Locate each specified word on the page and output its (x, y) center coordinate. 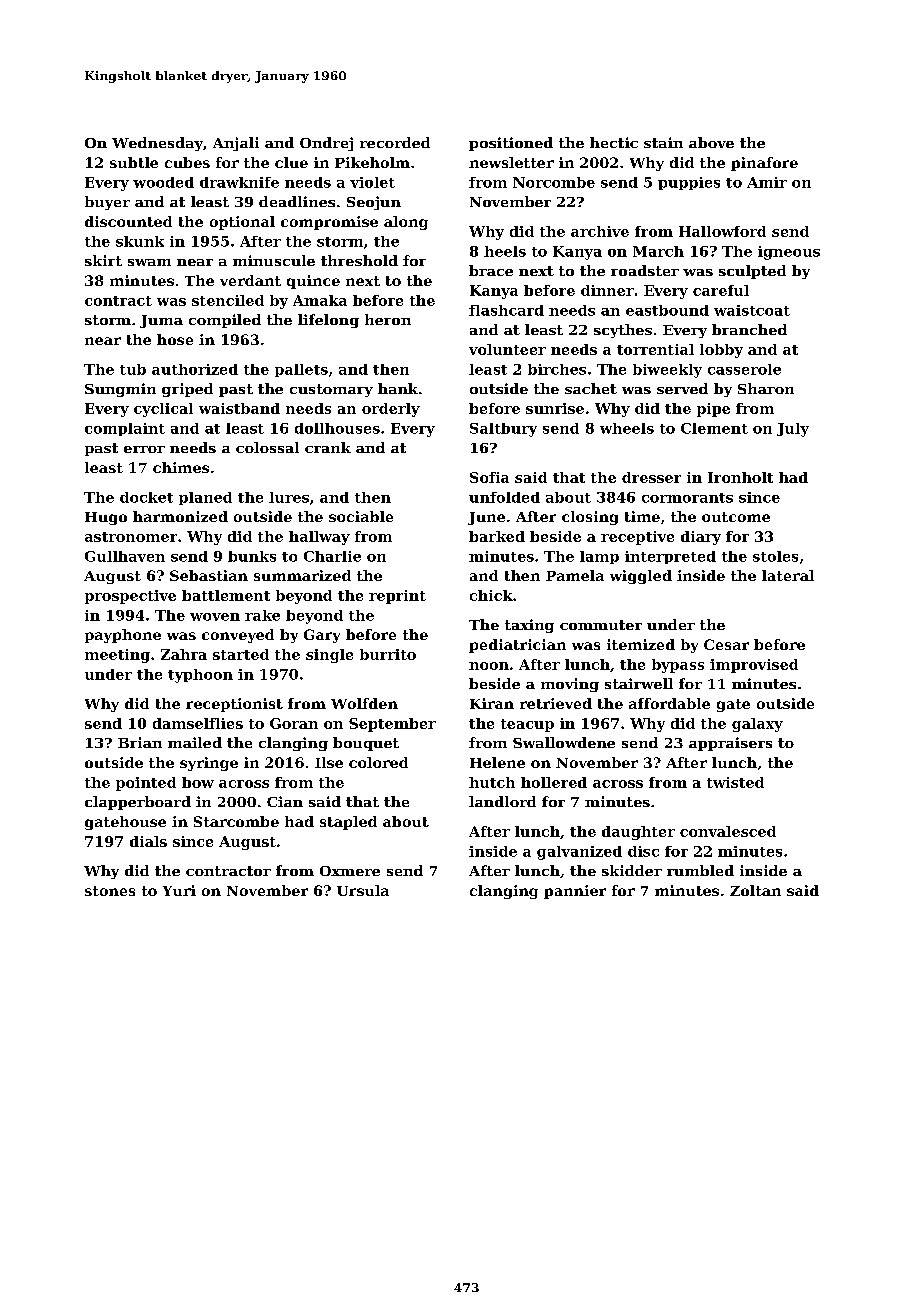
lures (289, 497)
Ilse (329, 762)
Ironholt (740, 477)
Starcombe (236, 821)
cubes (187, 162)
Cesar (726, 644)
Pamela (575, 575)
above (711, 142)
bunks (252, 556)
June (486, 518)
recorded (395, 142)
